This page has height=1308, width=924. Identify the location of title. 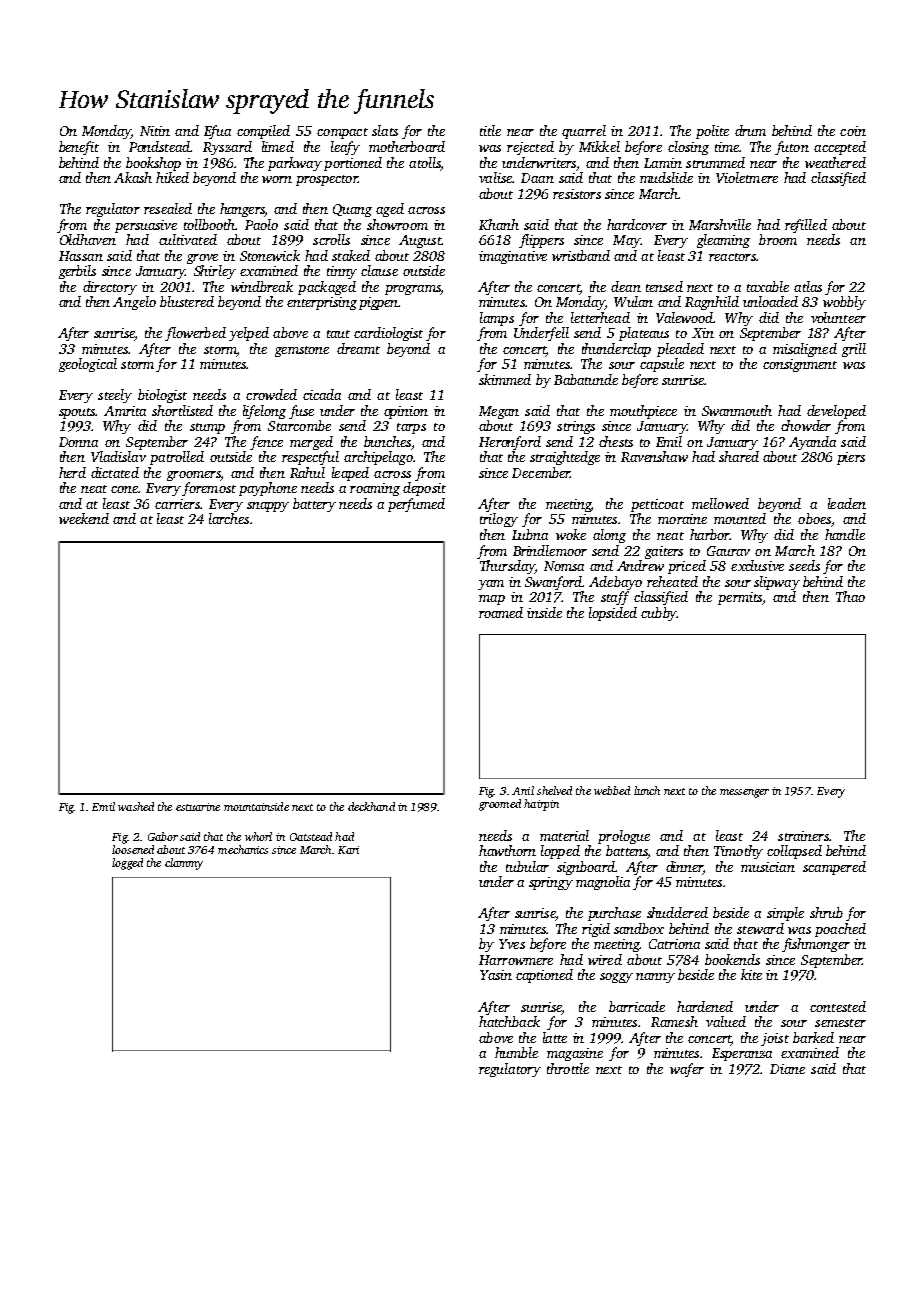
(490, 130).
